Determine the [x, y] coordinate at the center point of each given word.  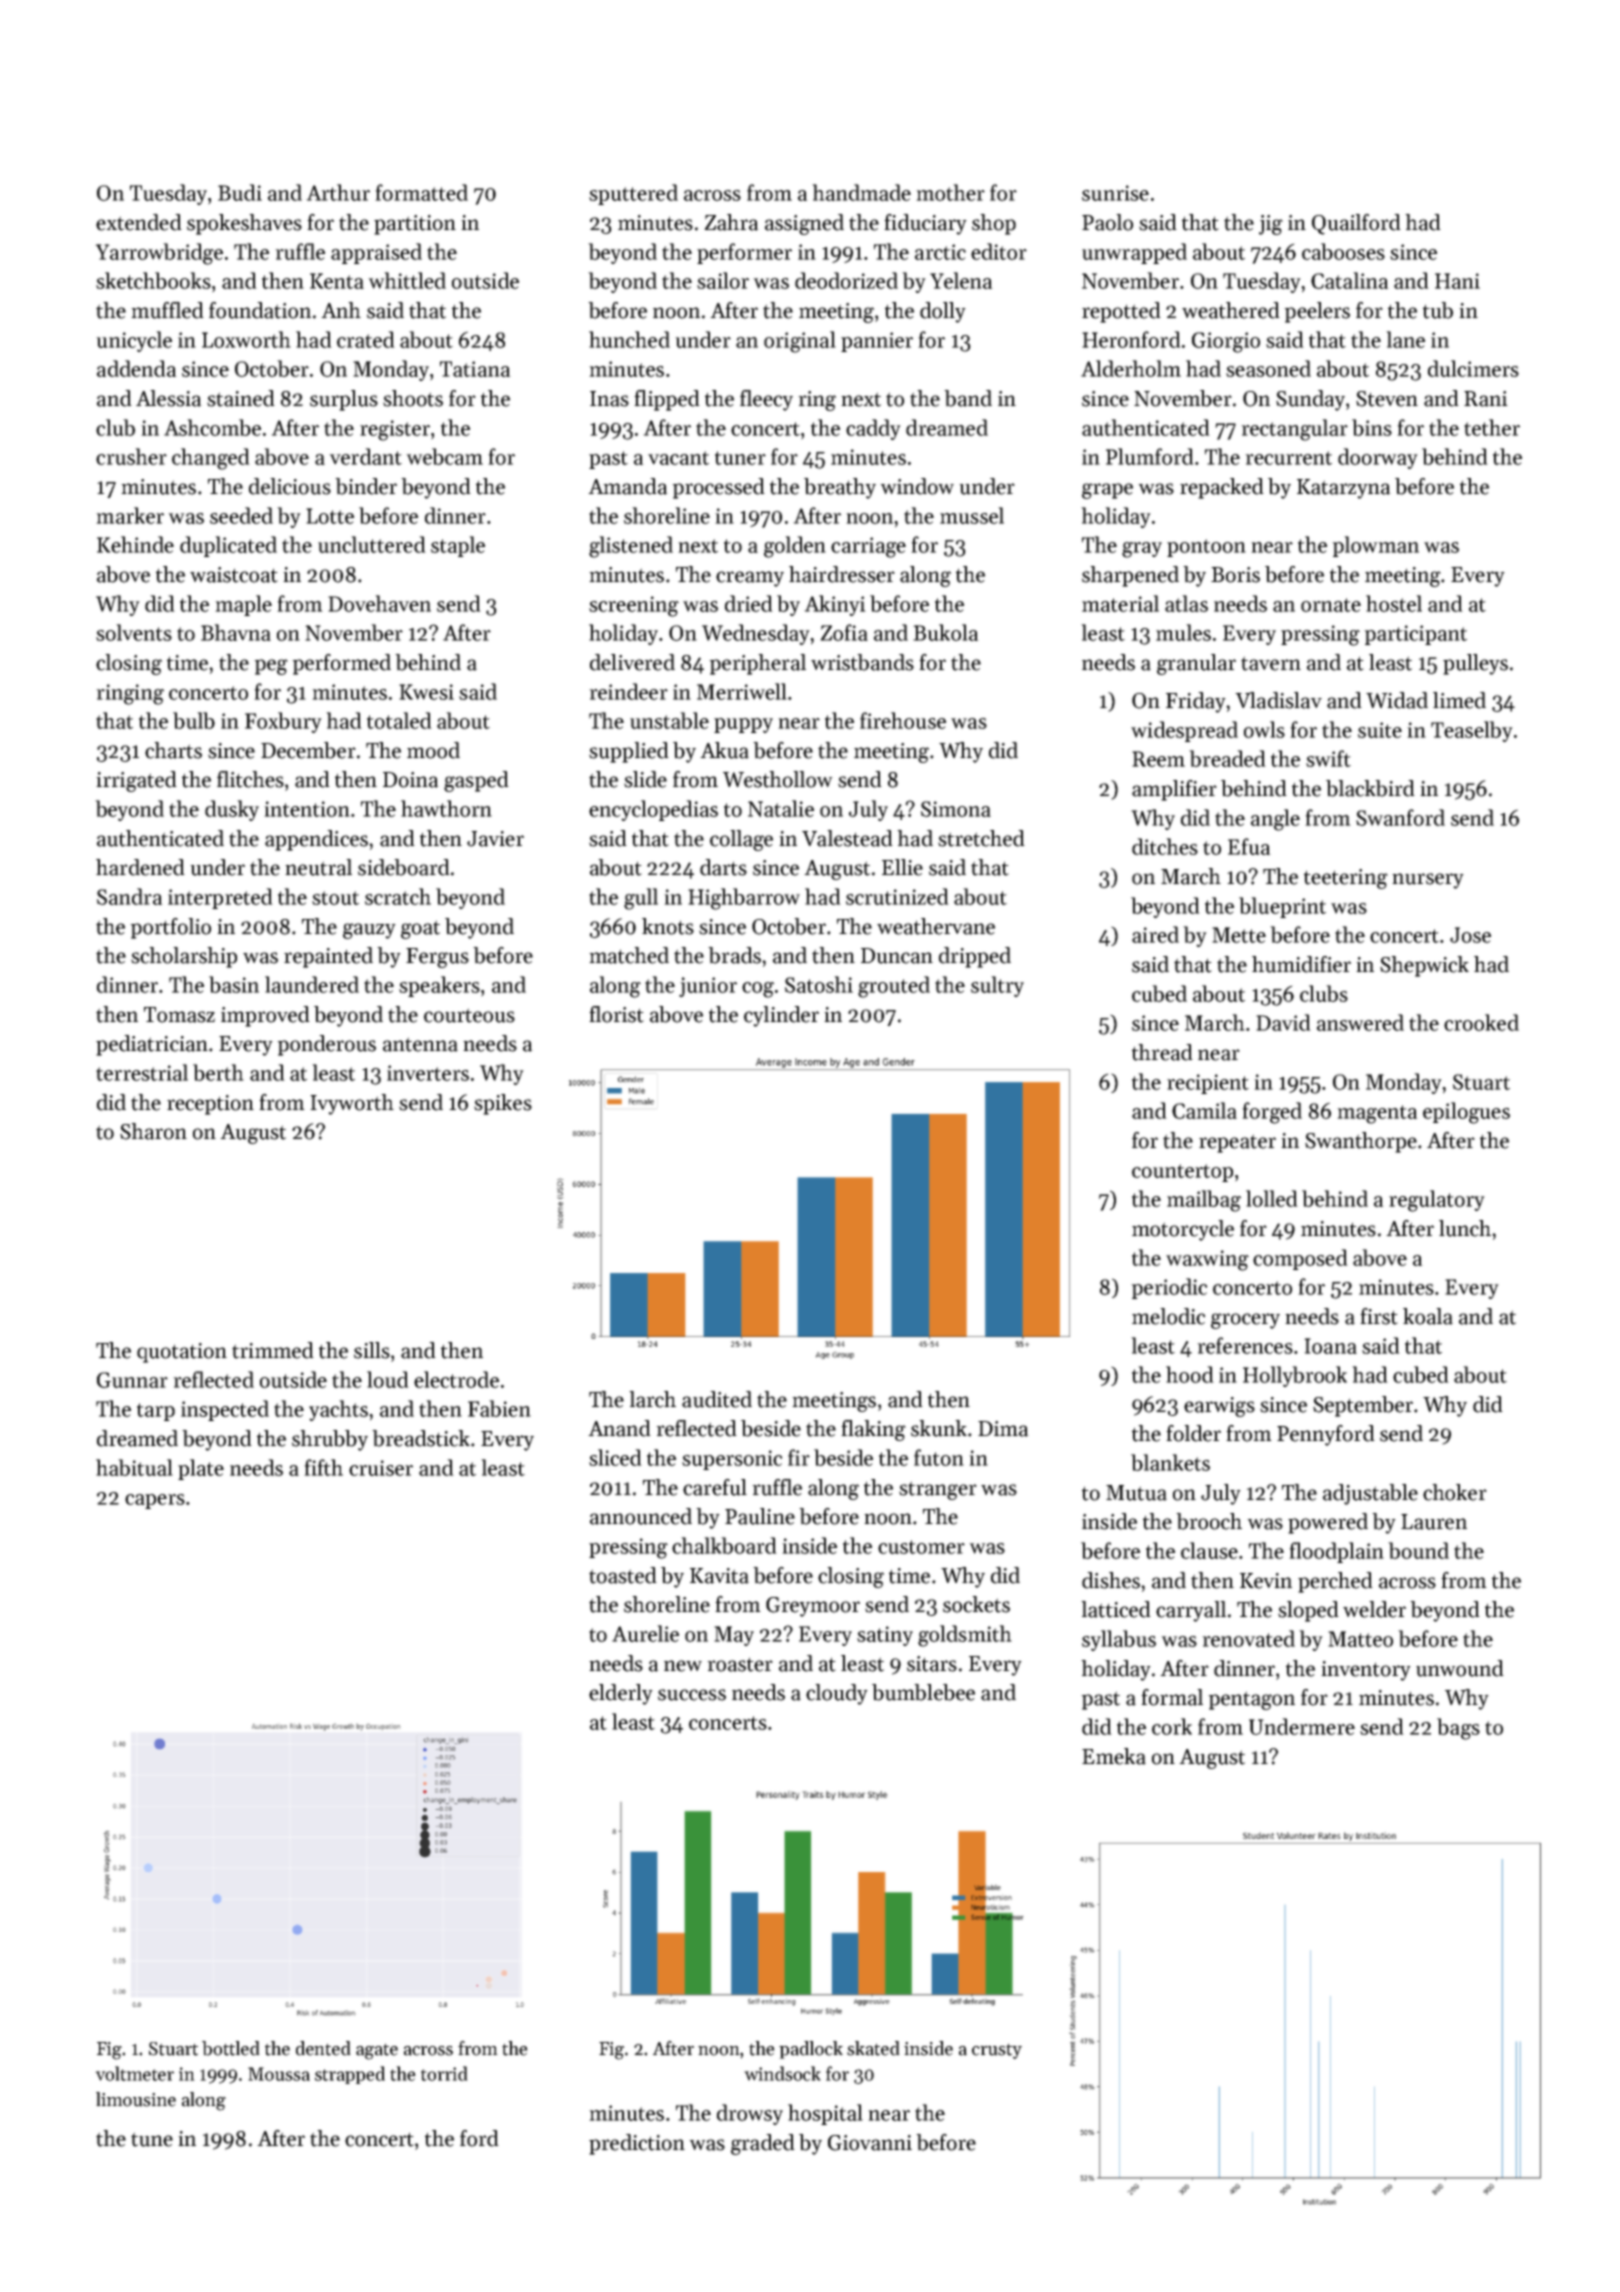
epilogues [1466, 1113]
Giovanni [870, 2143]
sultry [997, 986]
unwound [1460, 1668]
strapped [350, 2075]
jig [1271, 225]
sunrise [1115, 193]
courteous [469, 1015]
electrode [456, 1379]
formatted [421, 192]
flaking [873, 1430]
